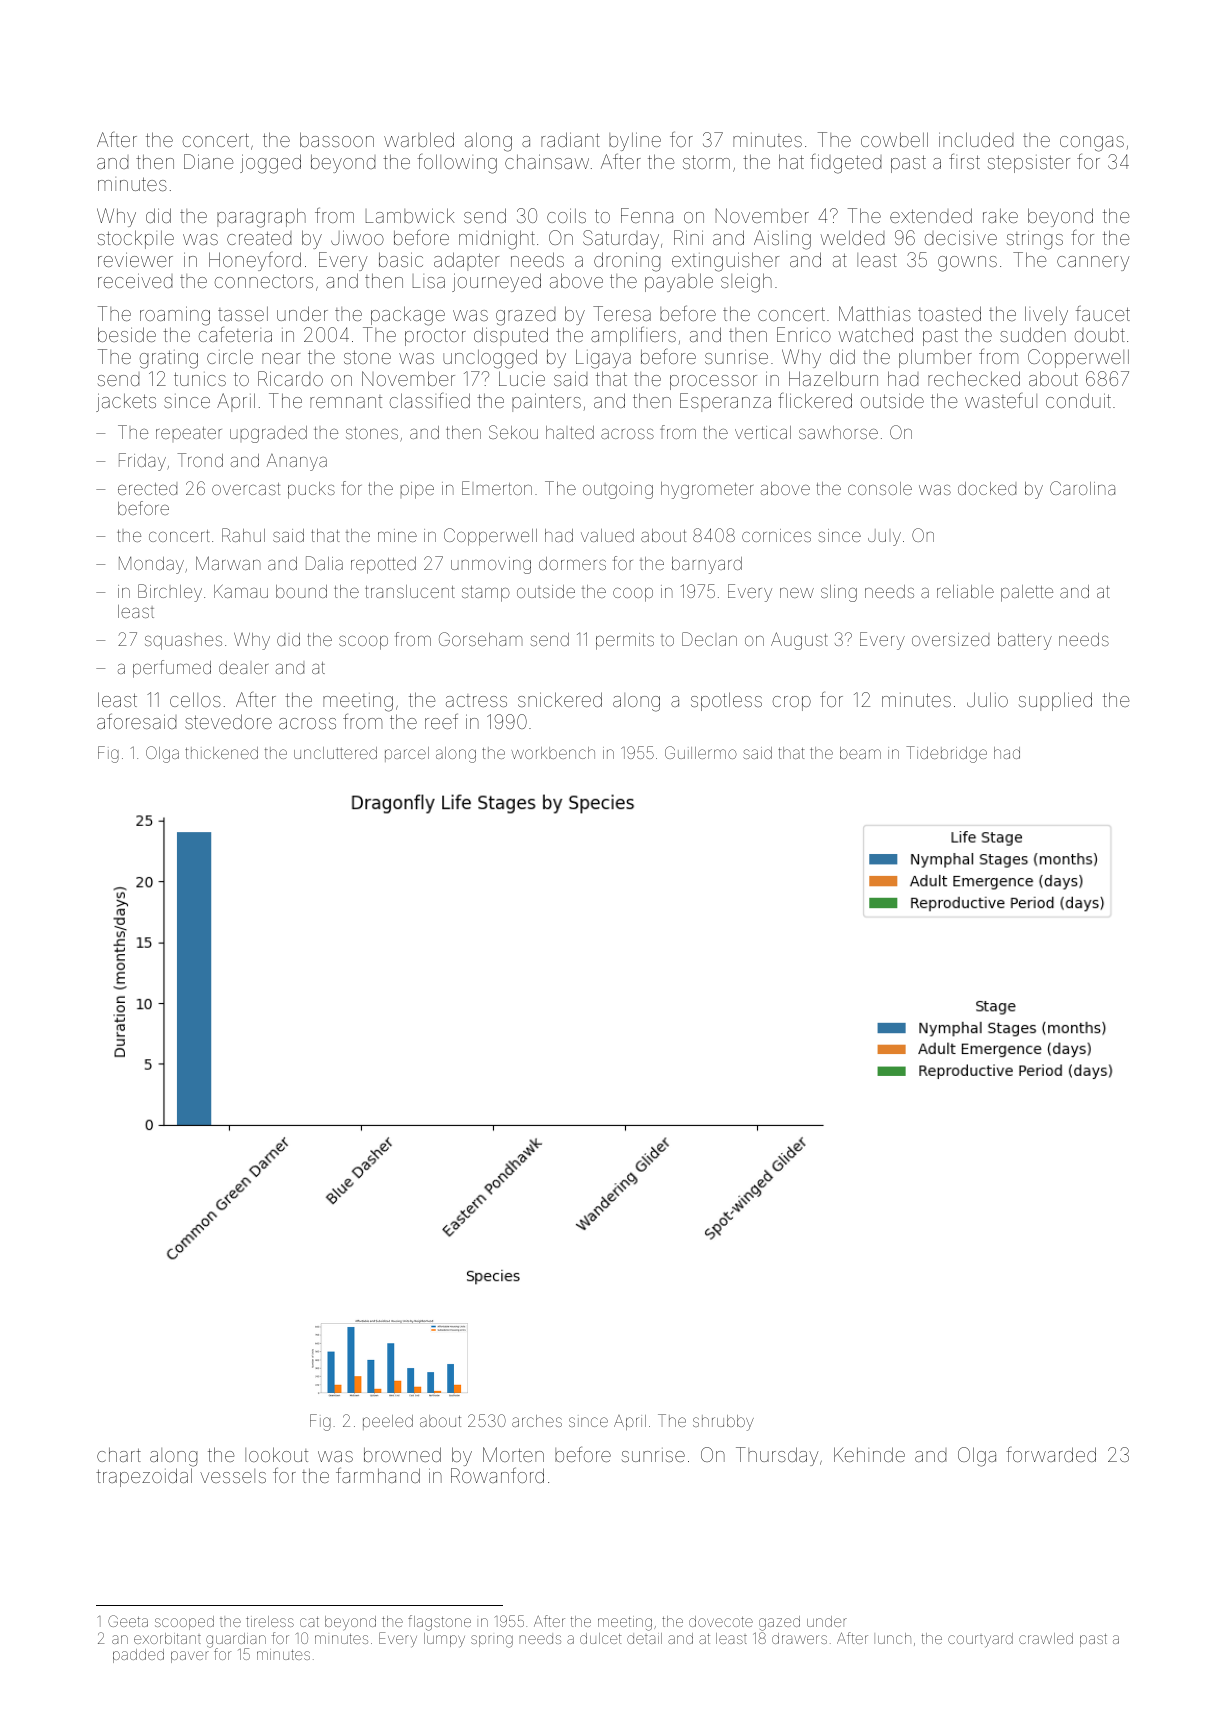 This screenshot has width=1227, height=1736. I want to click on cellos, so click(195, 699).
